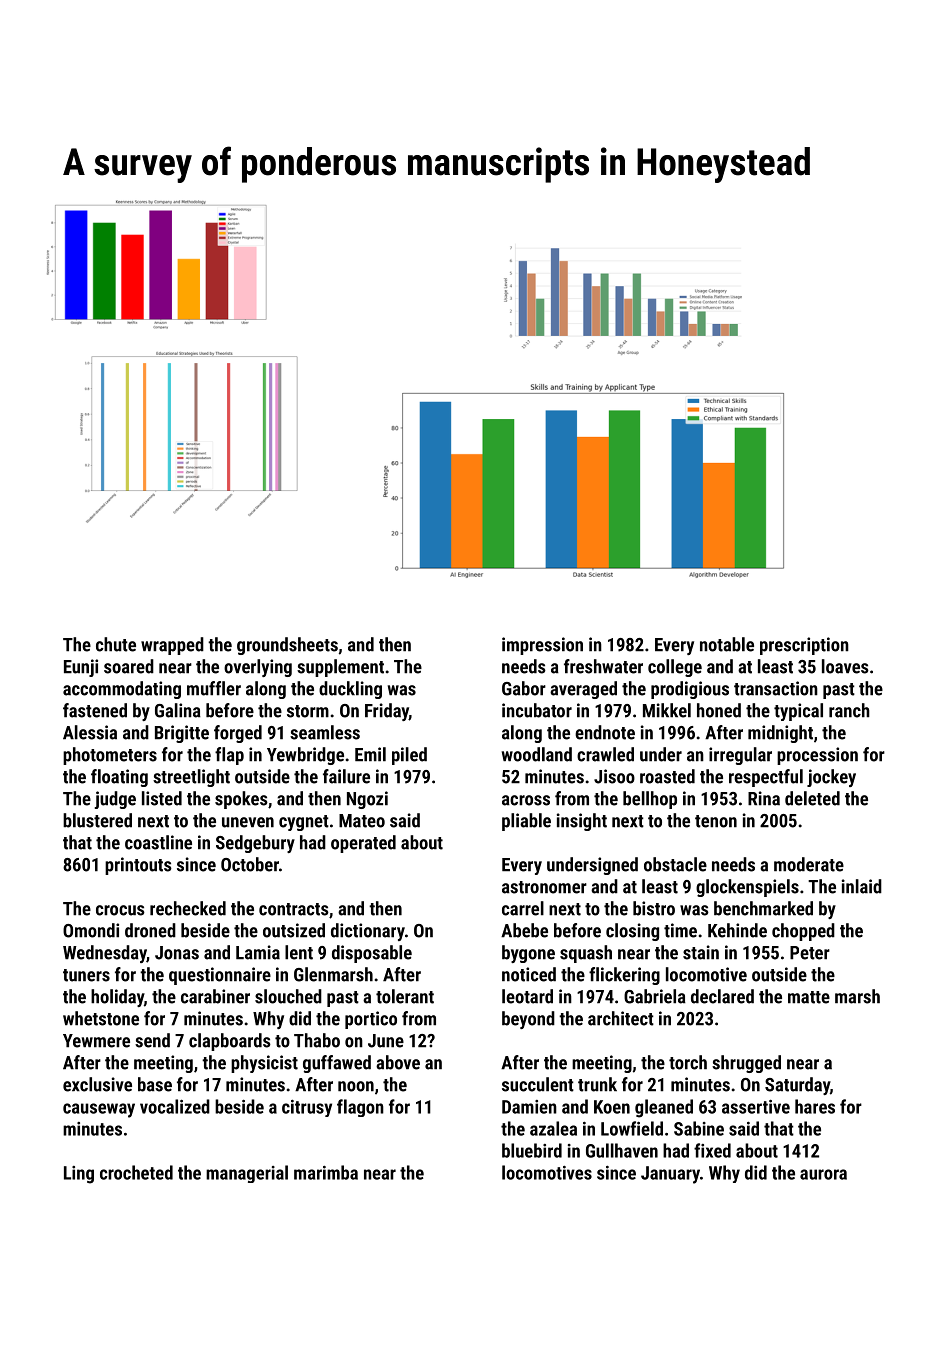 This screenshot has height=1346, width=949. Describe the element at coordinates (845, 666) in the screenshot. I see `loaves` at that location.
